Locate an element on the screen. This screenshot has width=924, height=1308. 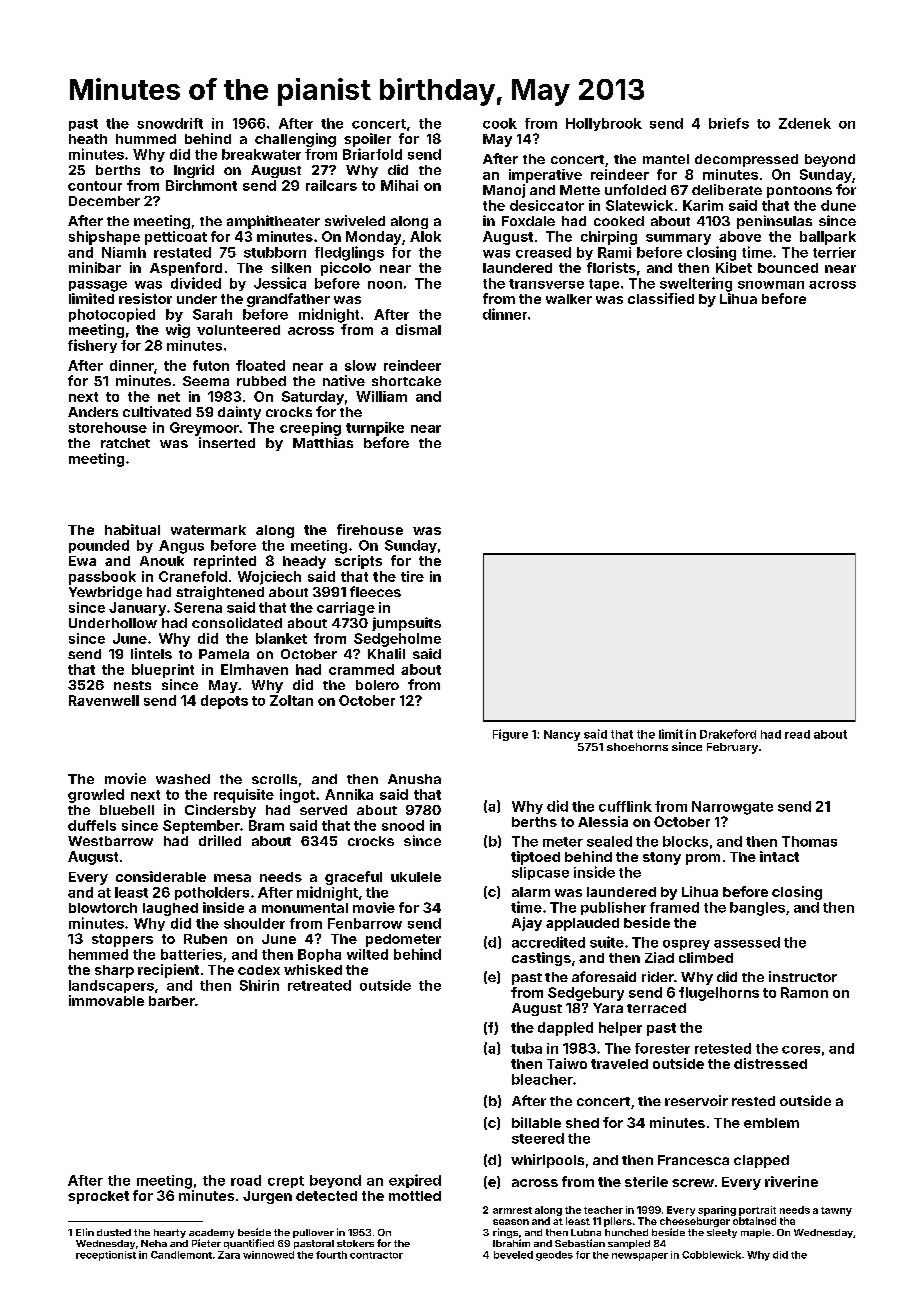
spoiler is located at coordinates (367, 140).
